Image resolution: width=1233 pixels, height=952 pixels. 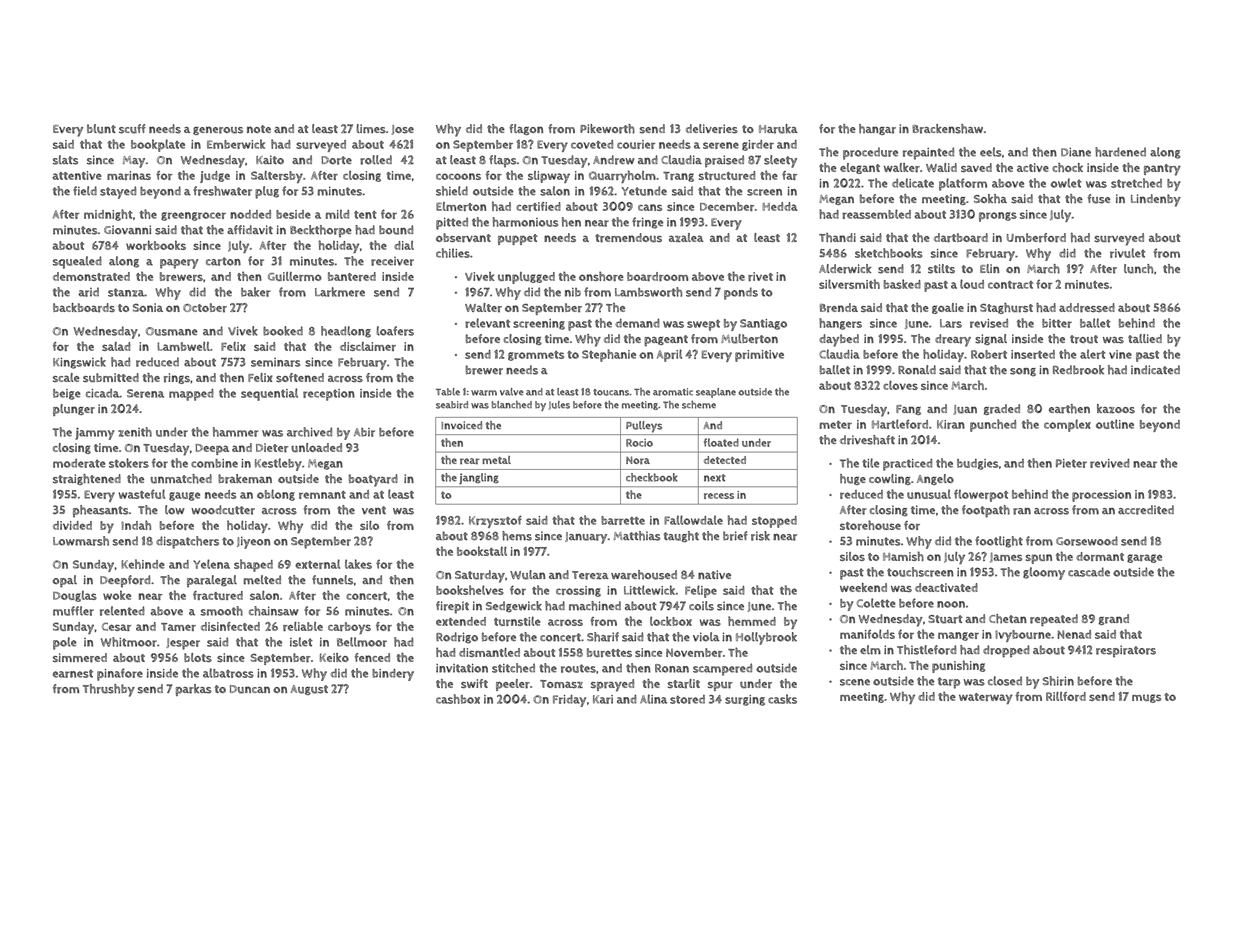 What do you see at coordinates (511, 392) in the image?
I see `valve` at bounding box center [511, 392].
